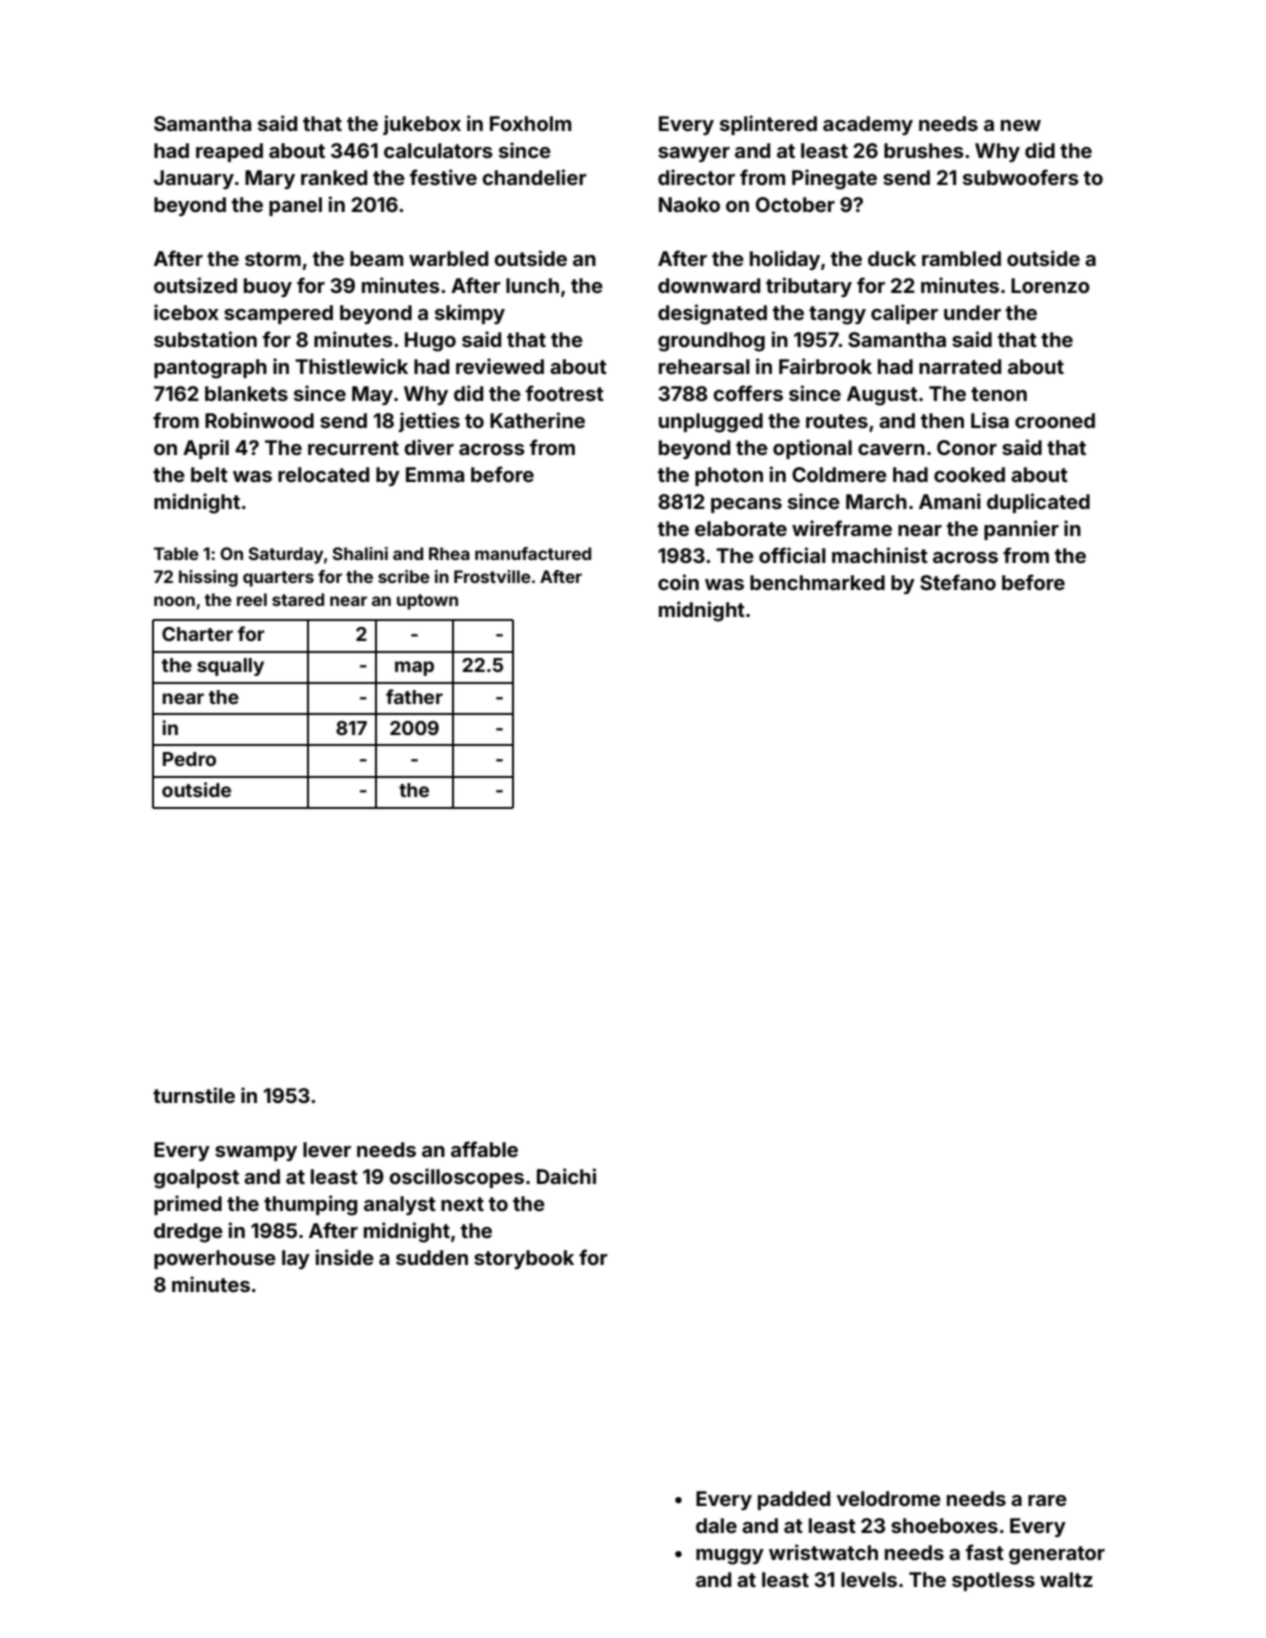  I want to click on January, so click(194, 179).
